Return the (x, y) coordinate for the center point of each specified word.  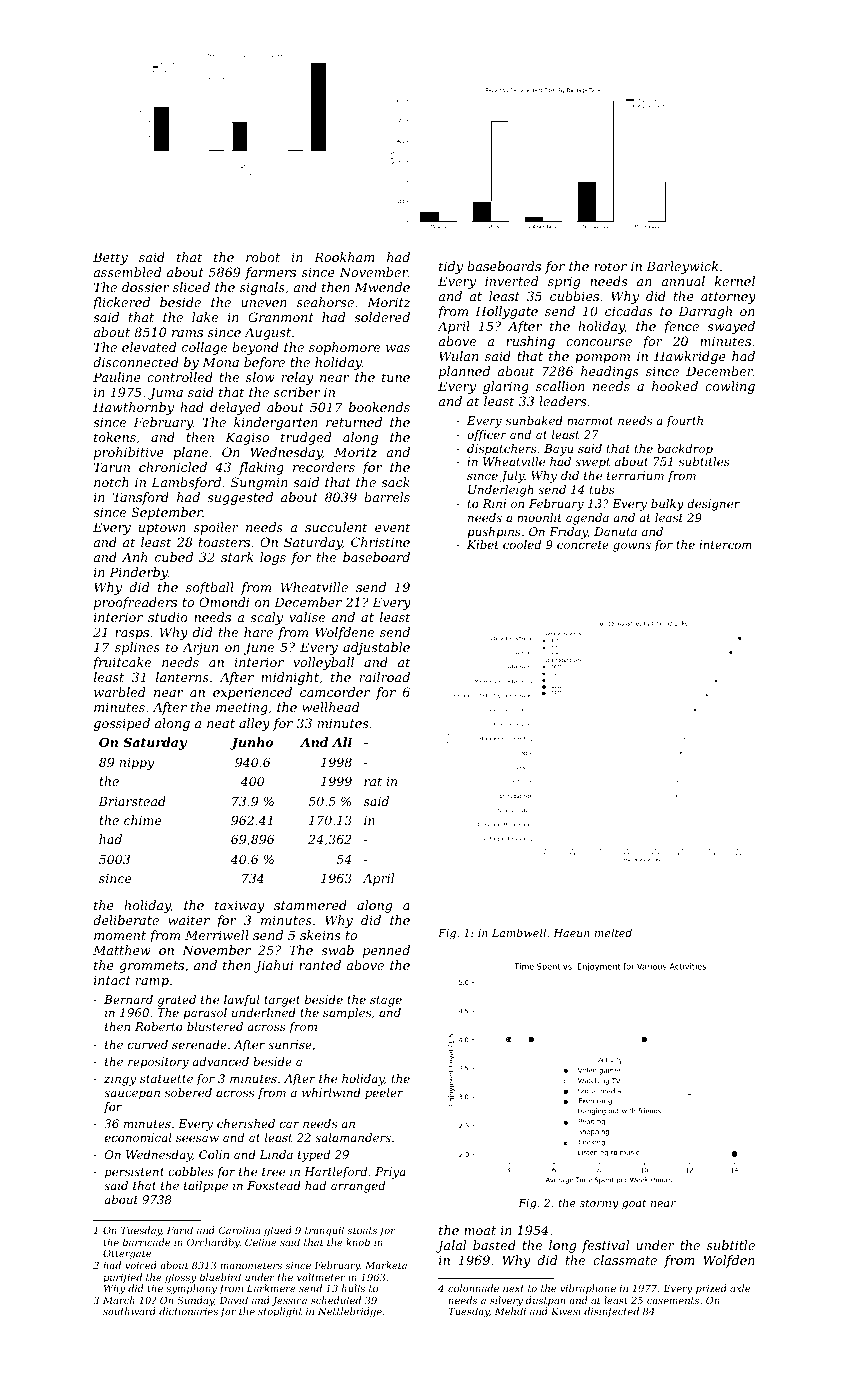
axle (740, 1288)
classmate (625, 1260)
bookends (379, 407)
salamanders (353, 1137)
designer (713, 505)
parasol (205, 1014)
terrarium (635, 475)
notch (111, 482)
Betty (110, 258)
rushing (530, 342)
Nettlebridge (350, 1312)
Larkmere (271, 1288)
